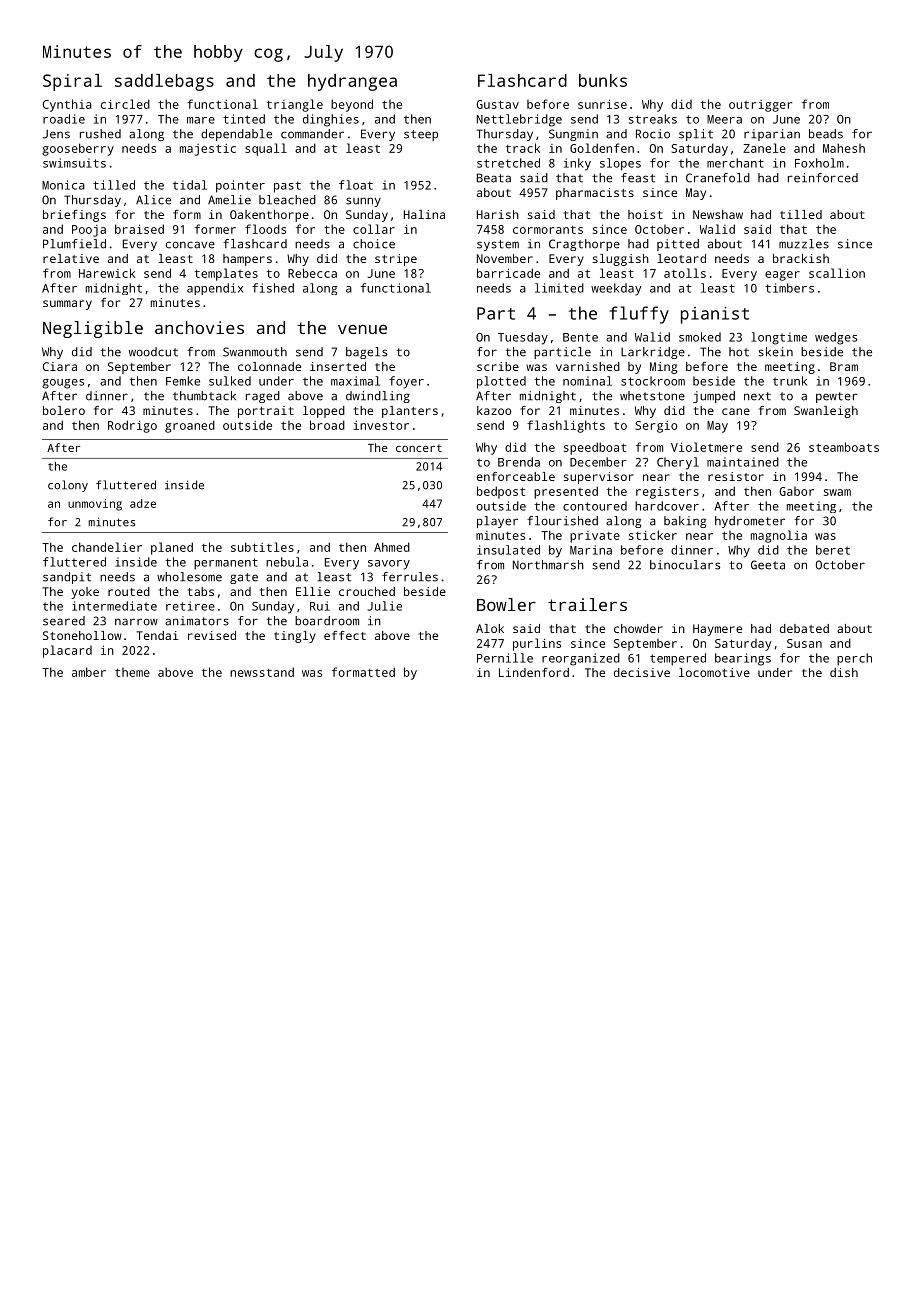  I want to click on weekday, so click(616, 289).
